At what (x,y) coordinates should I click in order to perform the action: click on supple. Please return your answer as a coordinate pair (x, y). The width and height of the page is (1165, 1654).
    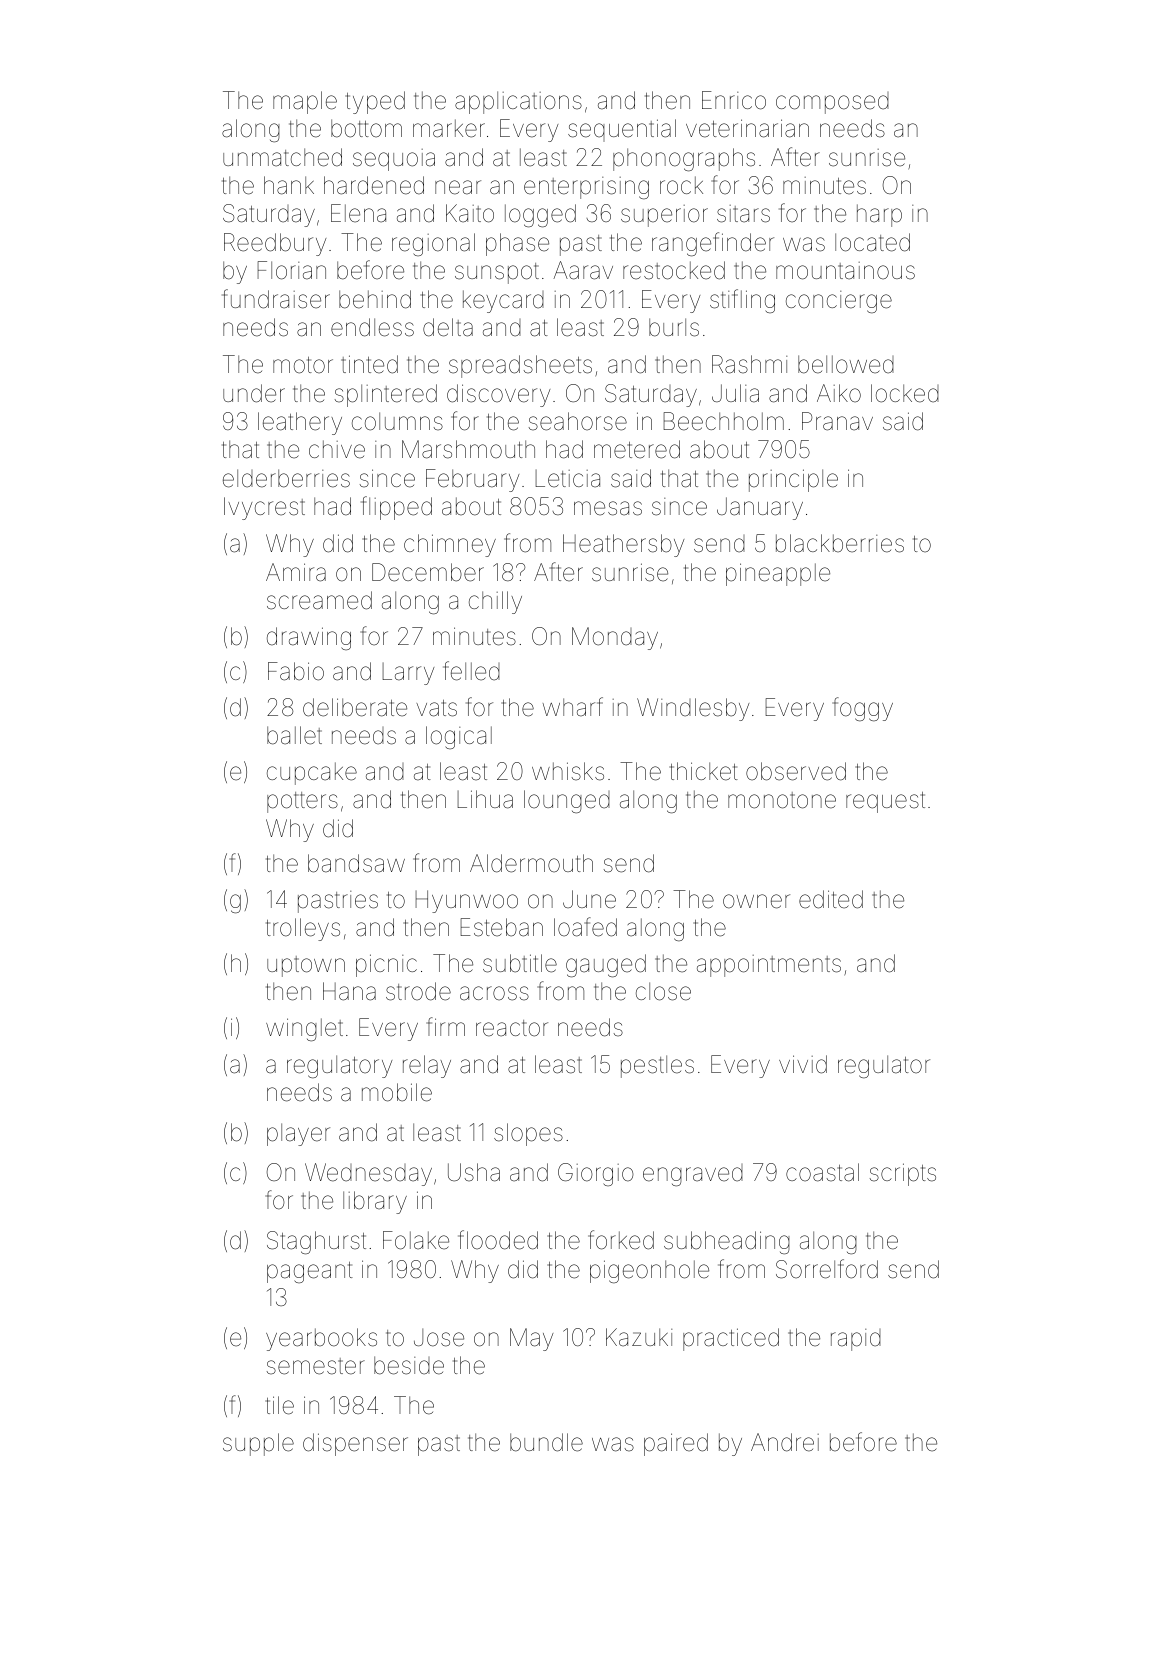
    Looking at the image, I should click on (258, 1444).
